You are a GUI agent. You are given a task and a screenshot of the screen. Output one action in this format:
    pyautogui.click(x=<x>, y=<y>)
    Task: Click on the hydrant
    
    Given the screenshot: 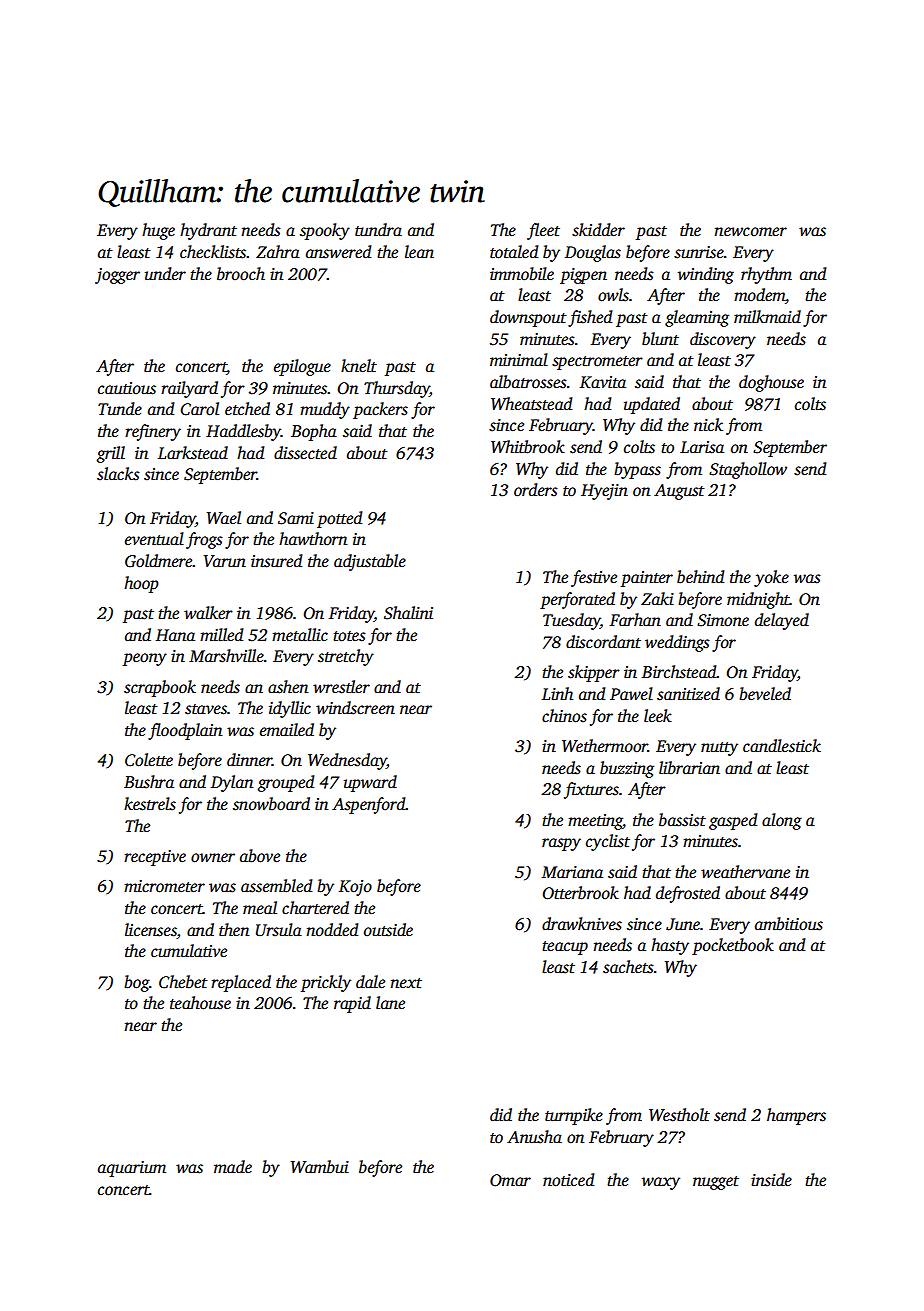 What is the action you would take?
    pyautogui.click(x=208, y=231)
